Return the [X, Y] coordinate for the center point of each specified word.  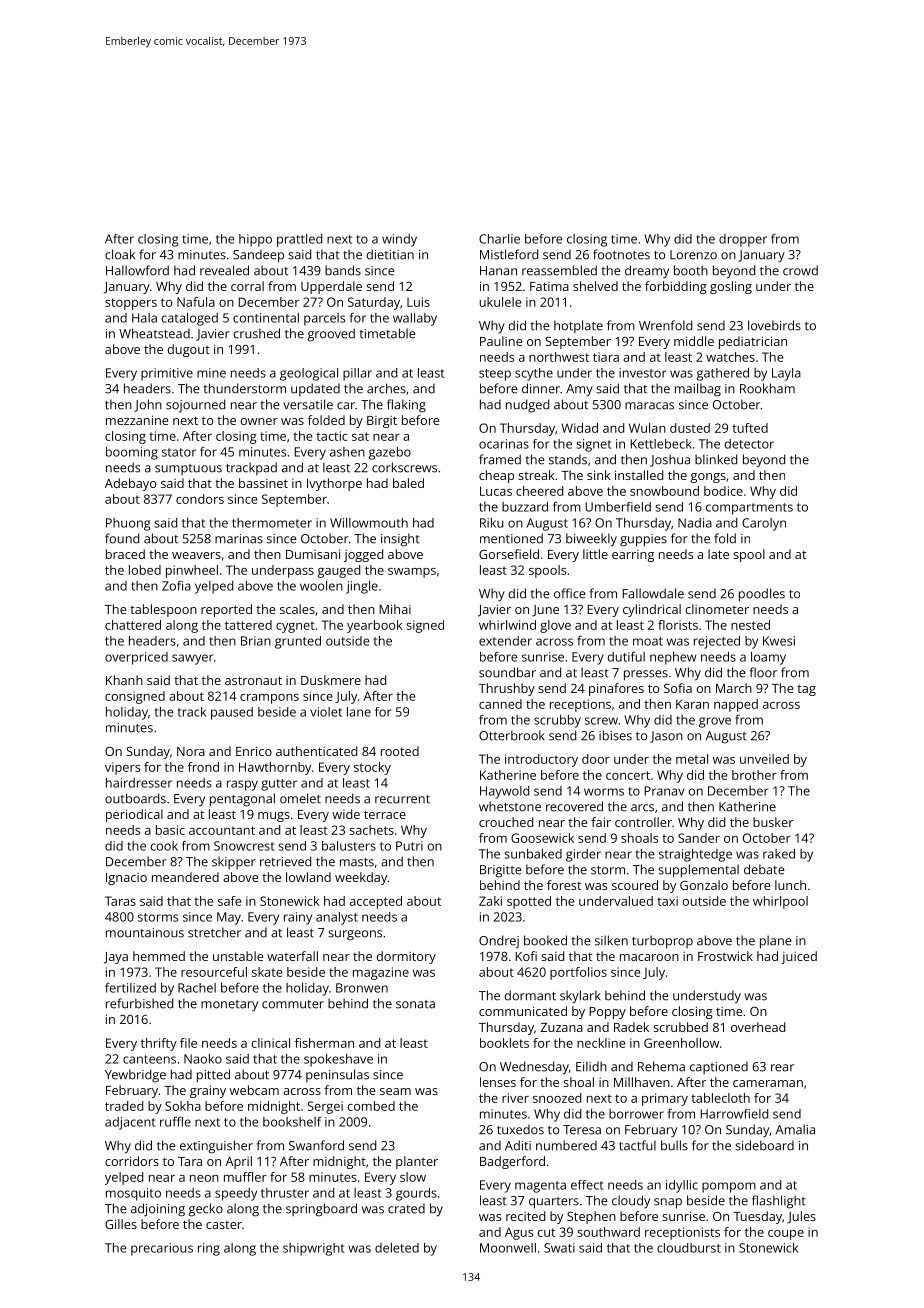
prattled [299, 240]
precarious [162, 1249]
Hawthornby [275, 768]
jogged [363, 555]
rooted [400, 751]
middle [694, 341]
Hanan [498, 271]
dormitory [406, 957]
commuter [293, 1004]
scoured [635, 885]
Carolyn [764, 524]
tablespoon [163, 610]
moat [648, 641]
